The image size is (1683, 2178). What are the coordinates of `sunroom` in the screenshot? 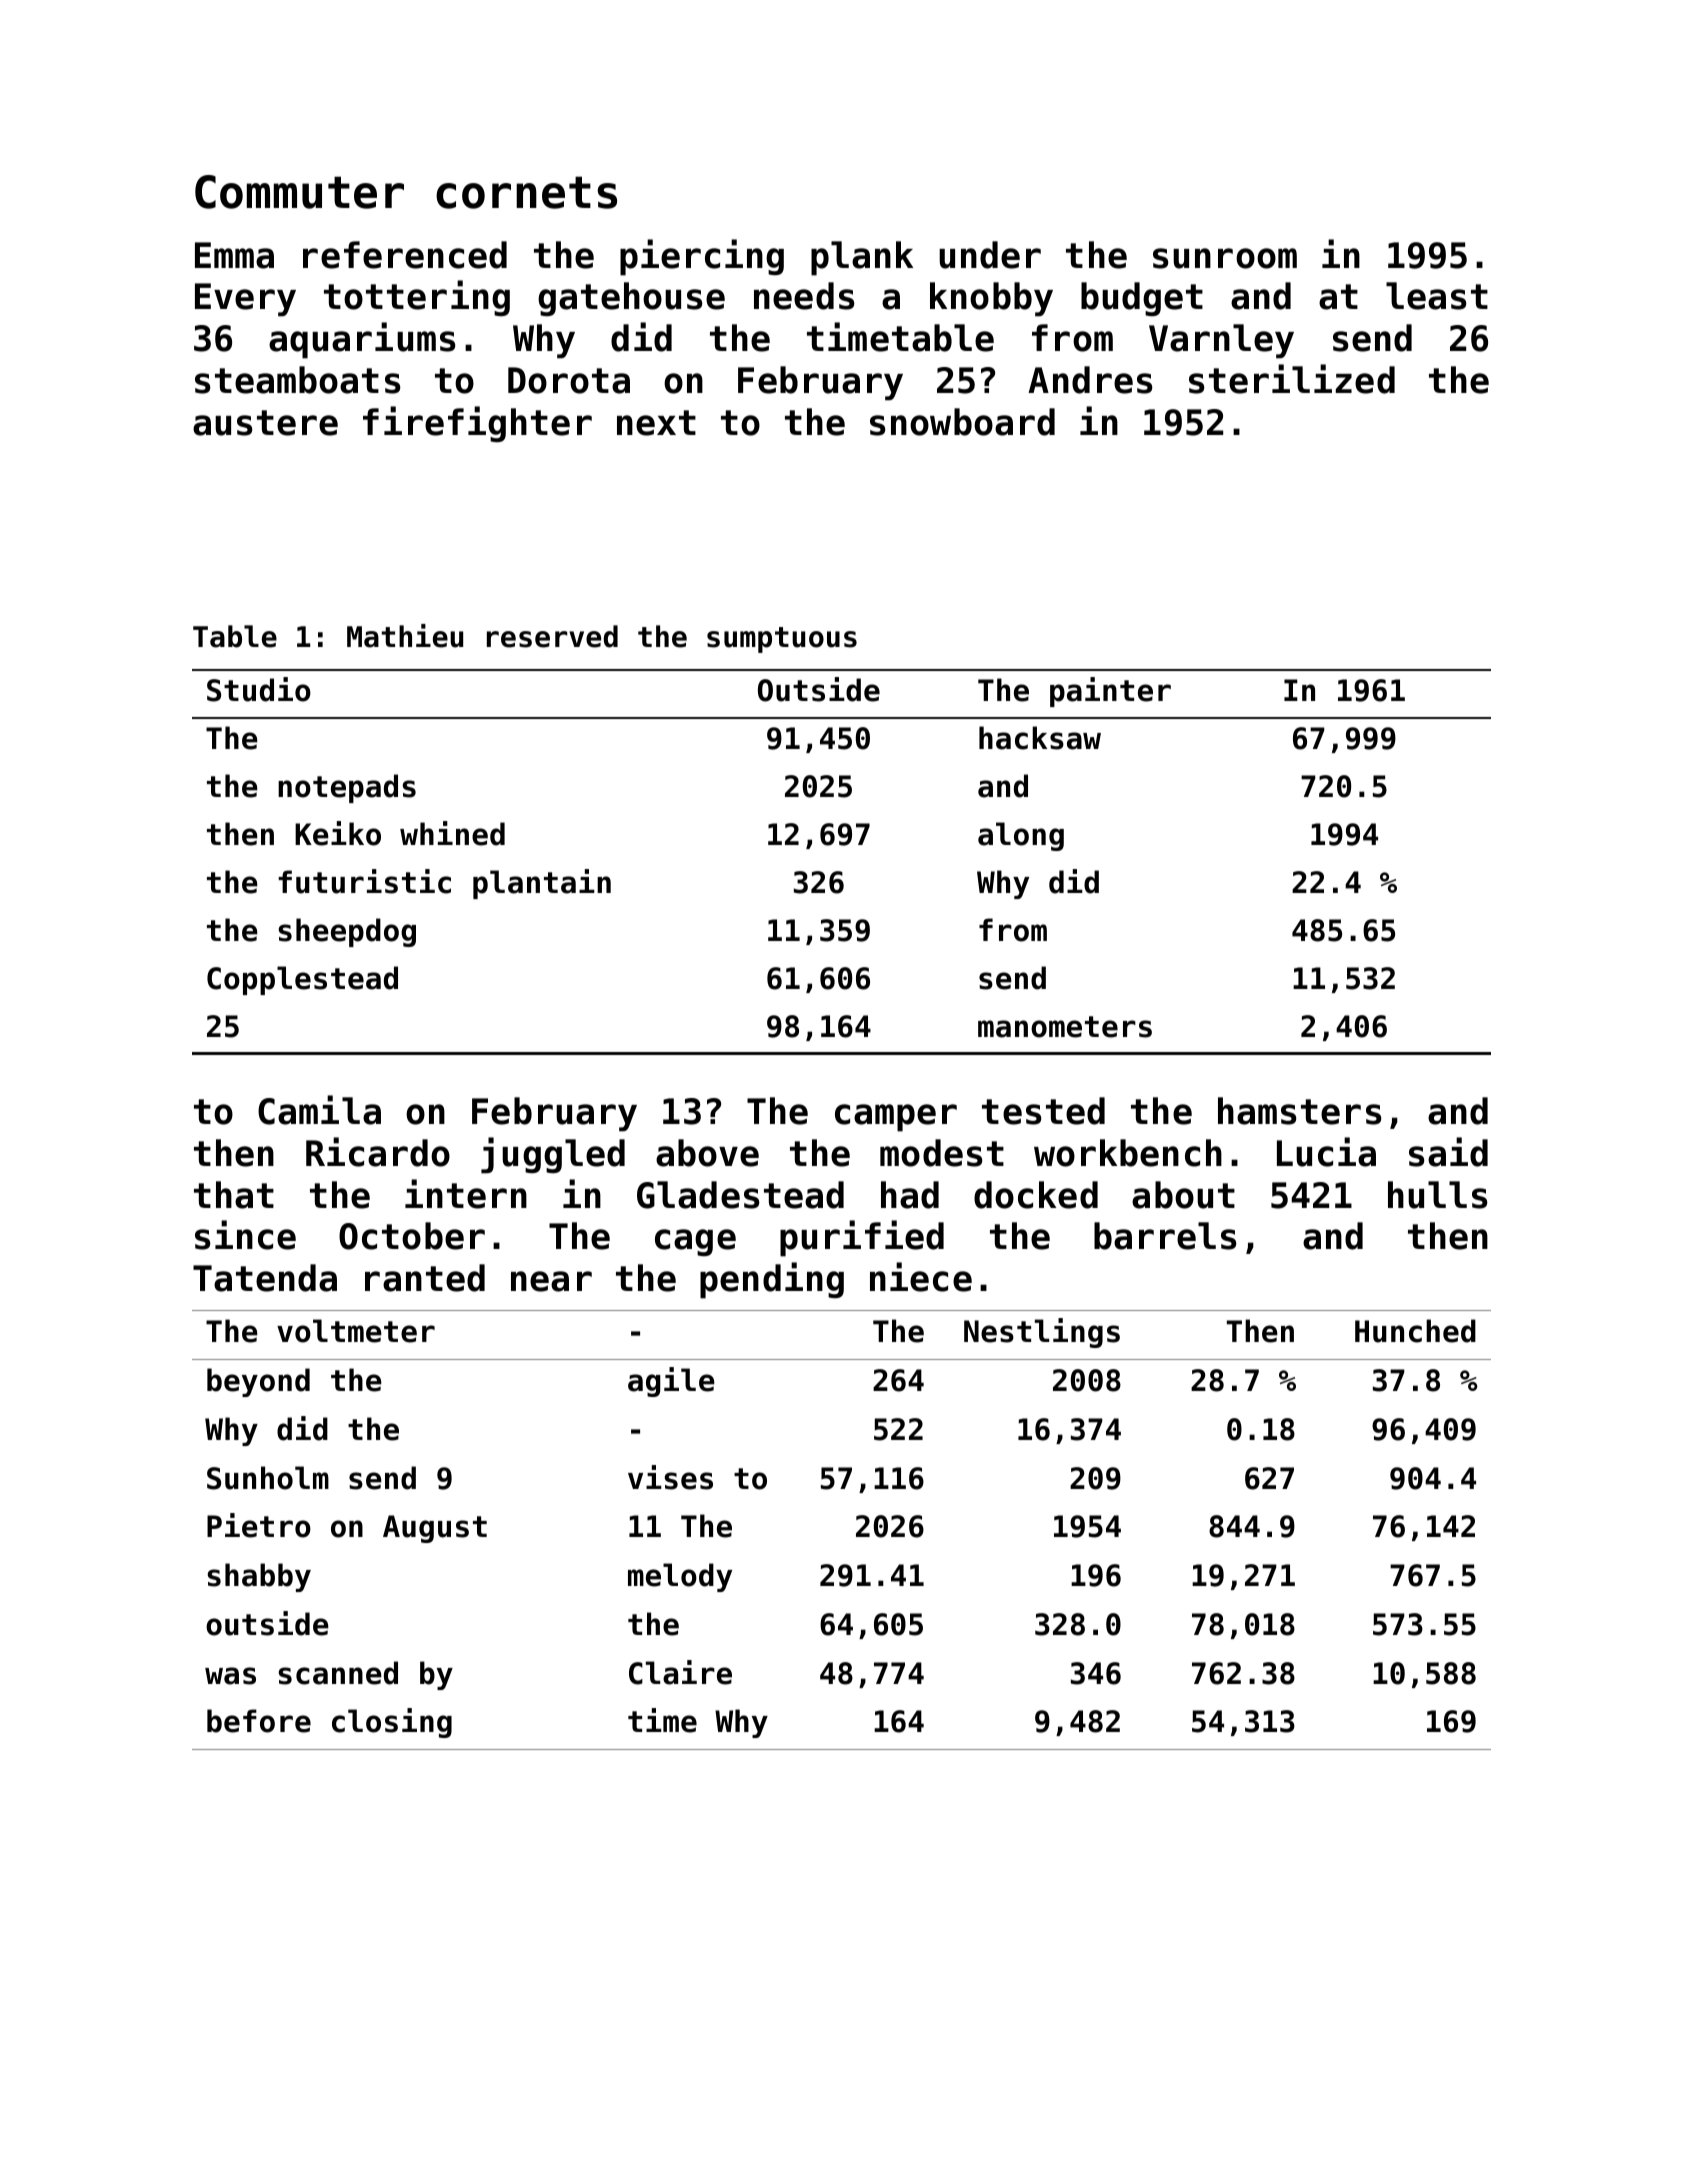 It's located at (1225, 258).
